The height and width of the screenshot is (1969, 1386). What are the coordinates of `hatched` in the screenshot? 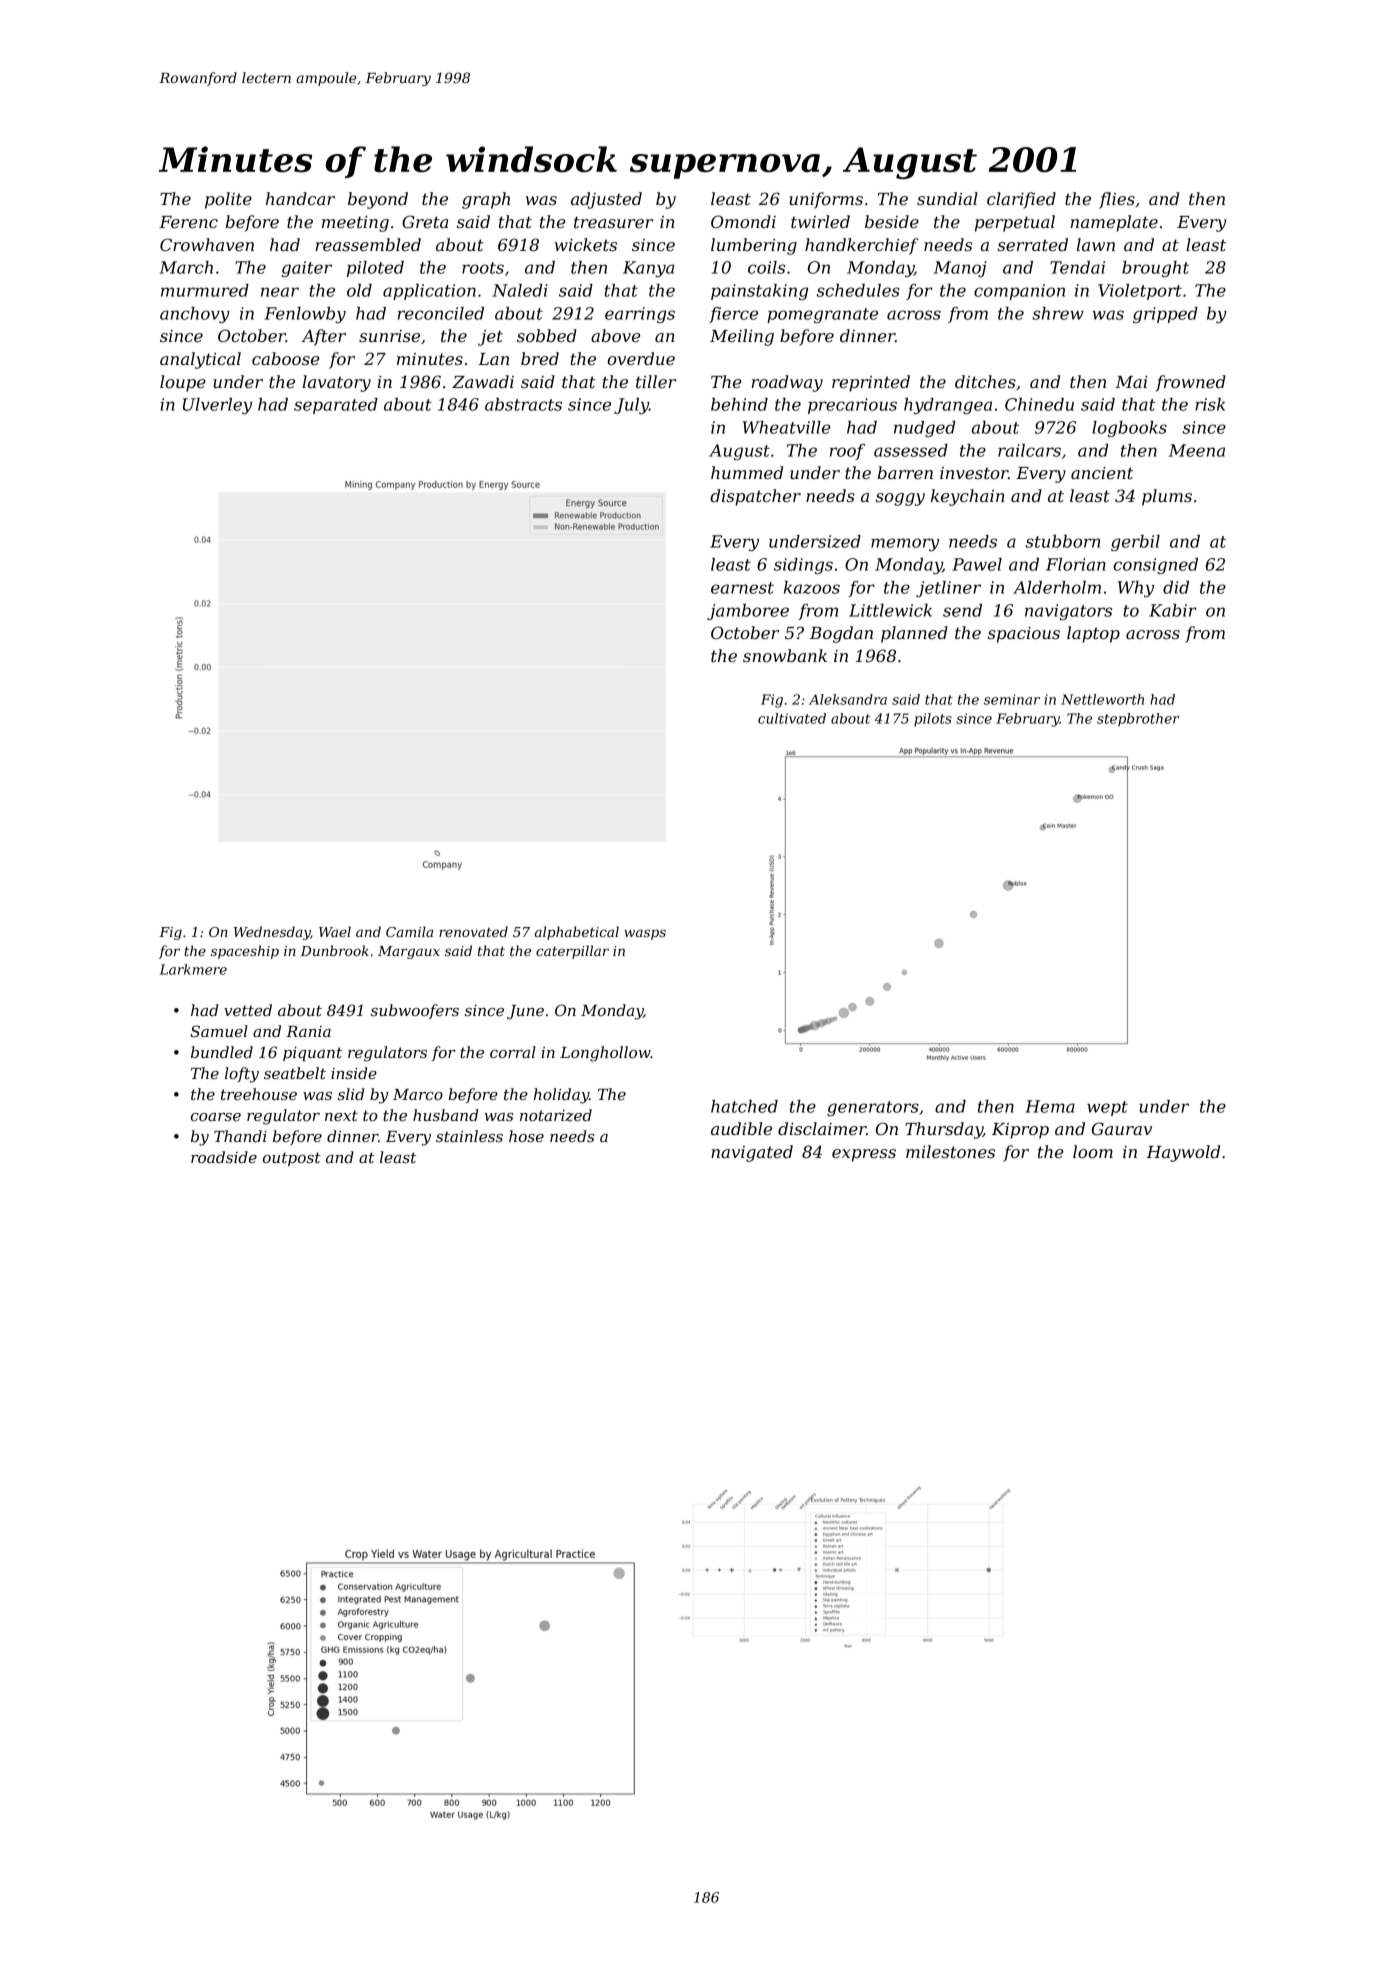 It's located at (744, 1106).
